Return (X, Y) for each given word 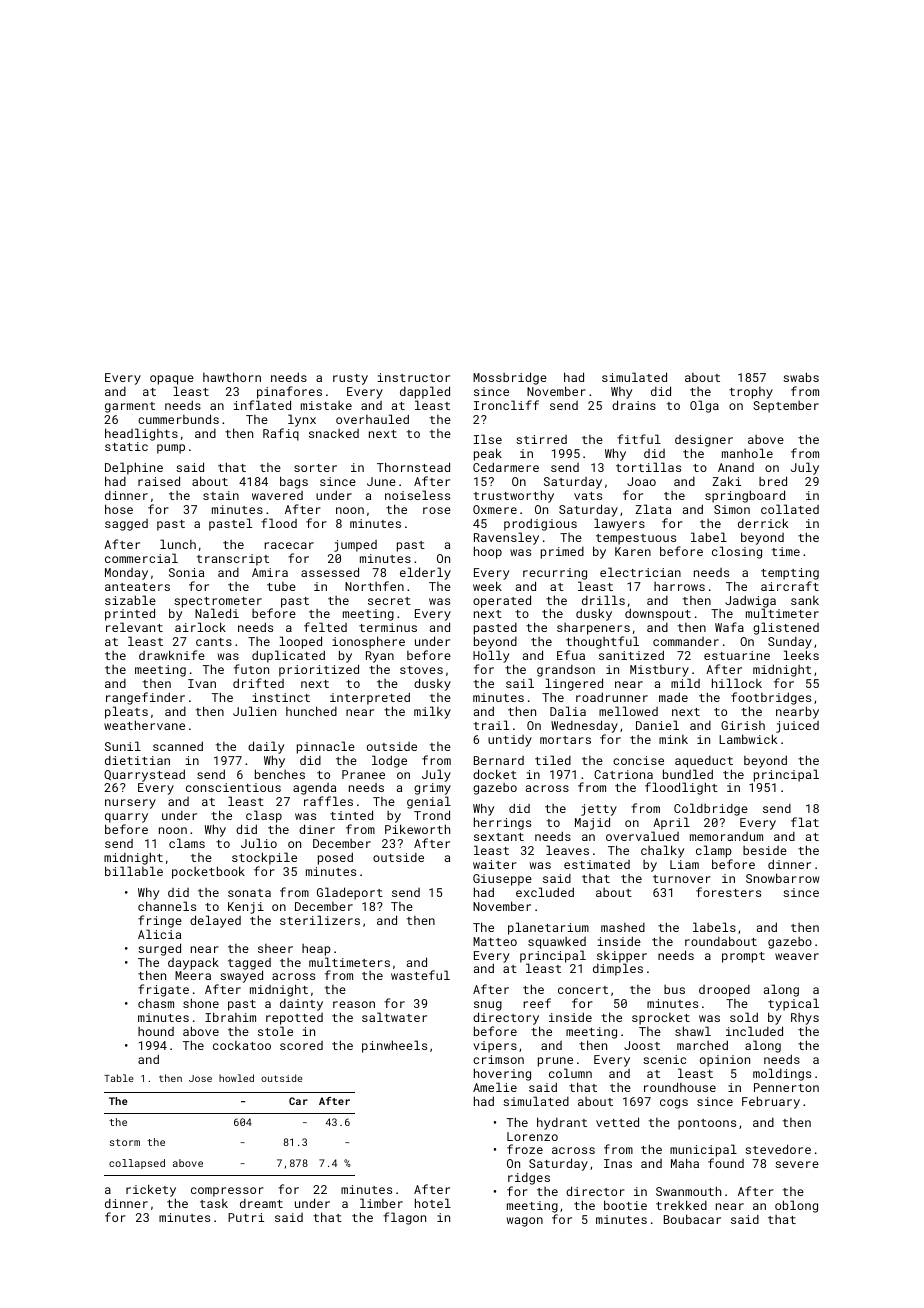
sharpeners (593, 629)
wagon (525, 1222)
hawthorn (232, 377)
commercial (141, 558)
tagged (249, 964)
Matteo (495, 941)
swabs (801, 377)
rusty (350, 379)
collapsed (137, 1164)
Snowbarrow (783, 878)
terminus (388, 627)
